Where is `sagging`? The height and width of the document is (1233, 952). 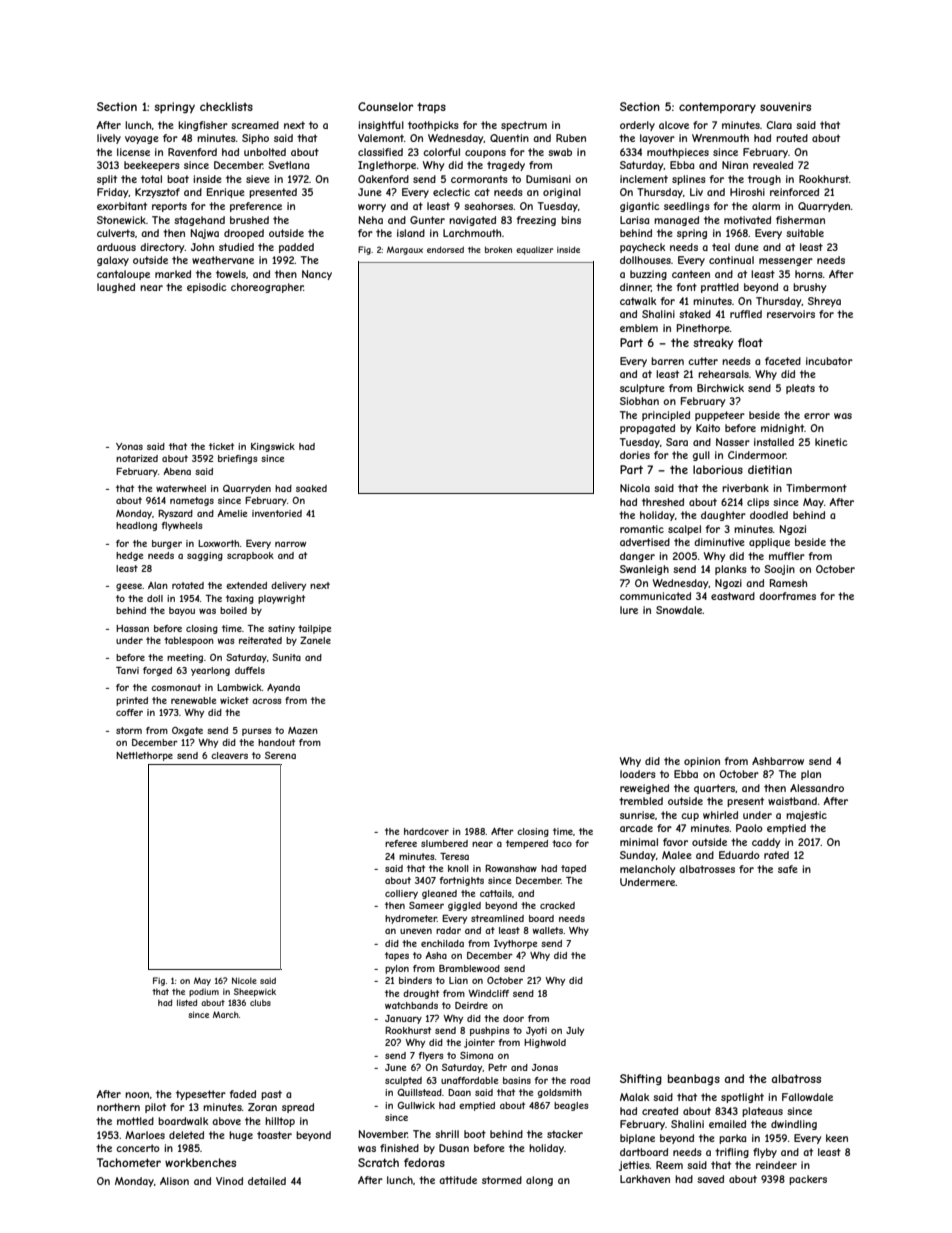
sagging is located at coordinates (205, 556).
